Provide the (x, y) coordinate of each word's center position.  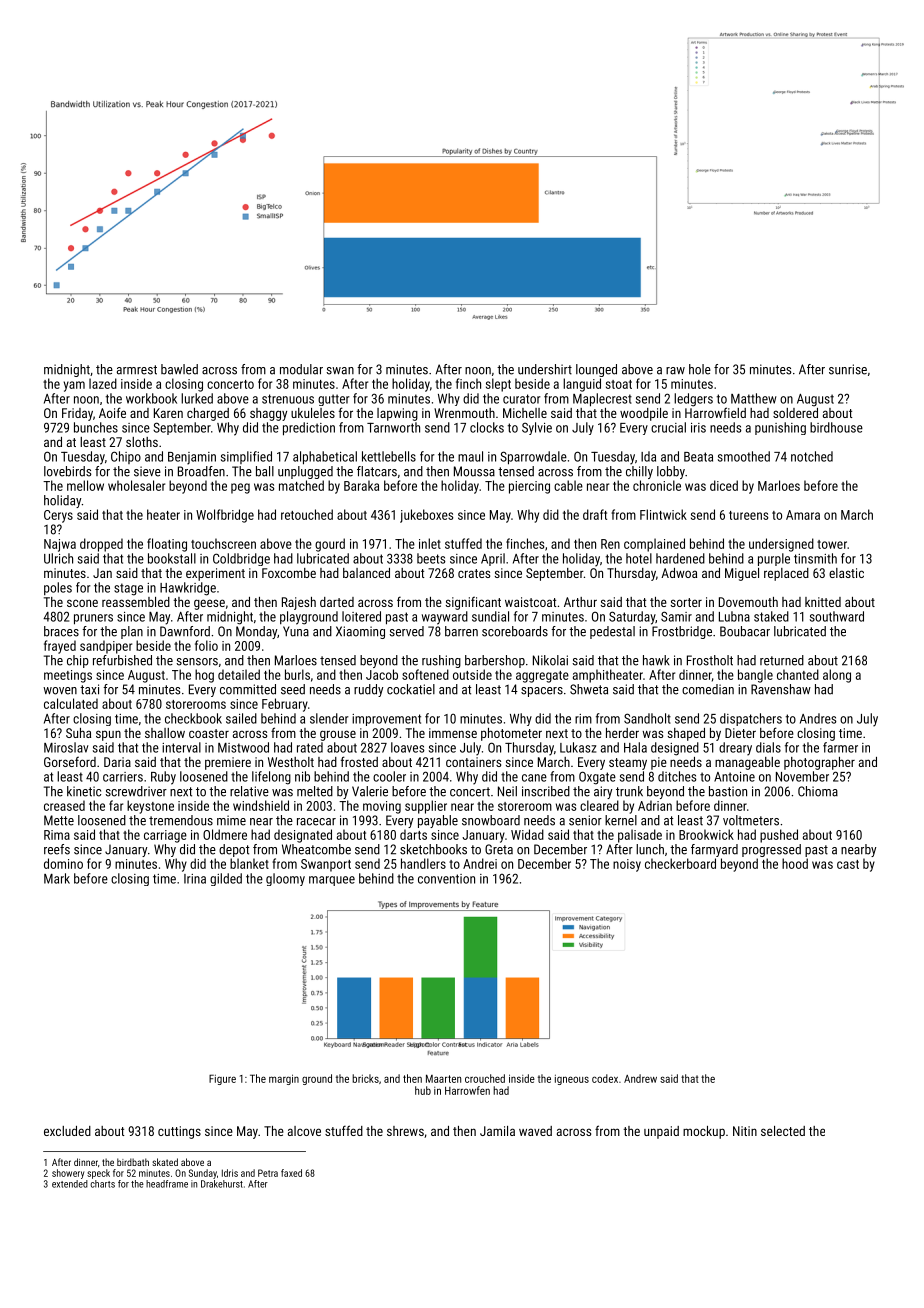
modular (301, 369)
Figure (222, 1079)
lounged (596, 370)
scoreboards (515, 631)
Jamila (497, 1131)
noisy (627, 865)
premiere (228, 763)
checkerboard (680, 863)
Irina (195, 879)
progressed (771, 850)
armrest (137, 370)
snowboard (491, 820)
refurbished (122, 660)
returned (782, 660)
